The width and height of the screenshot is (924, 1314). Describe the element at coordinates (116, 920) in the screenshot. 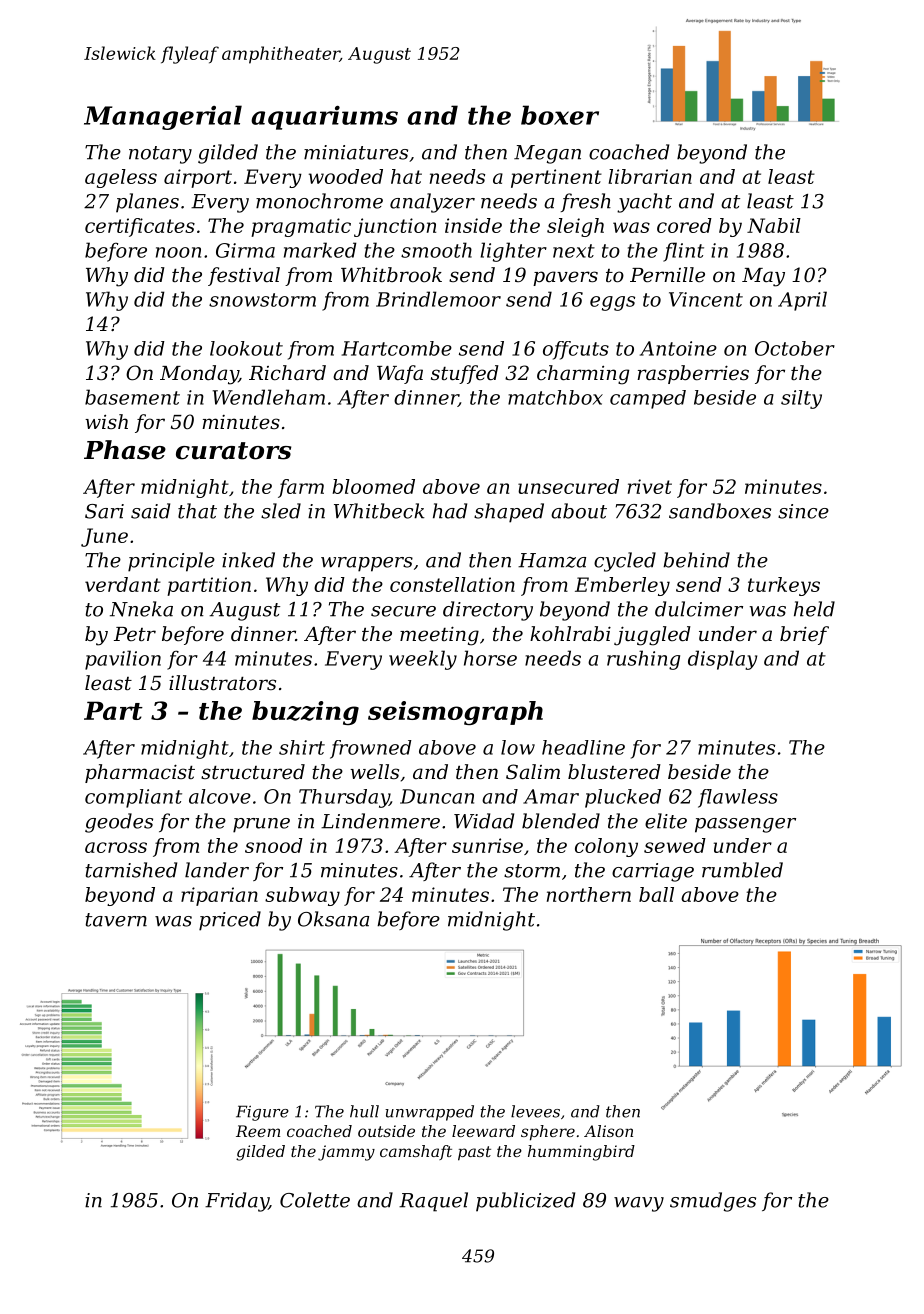

I see `tavern` at that location.
